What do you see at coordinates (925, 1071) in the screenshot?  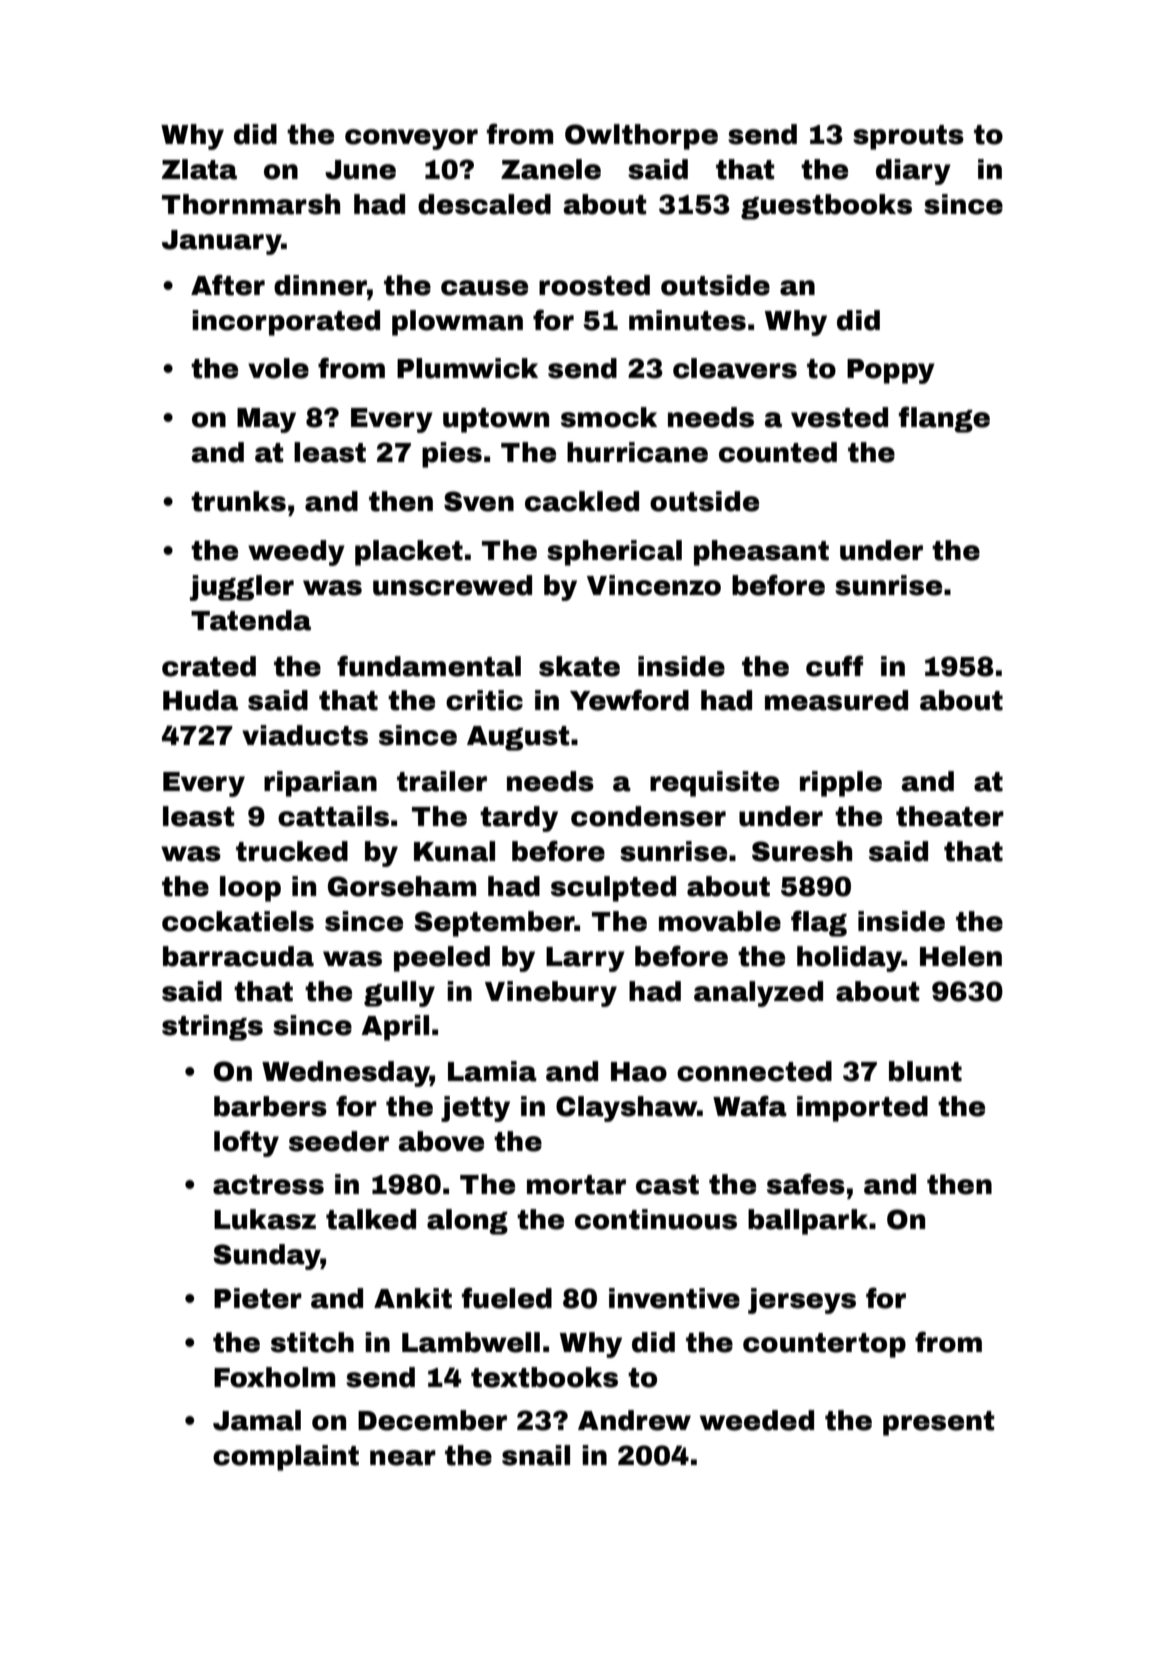 I see `blunt` at bounding box center [925, 1071].
